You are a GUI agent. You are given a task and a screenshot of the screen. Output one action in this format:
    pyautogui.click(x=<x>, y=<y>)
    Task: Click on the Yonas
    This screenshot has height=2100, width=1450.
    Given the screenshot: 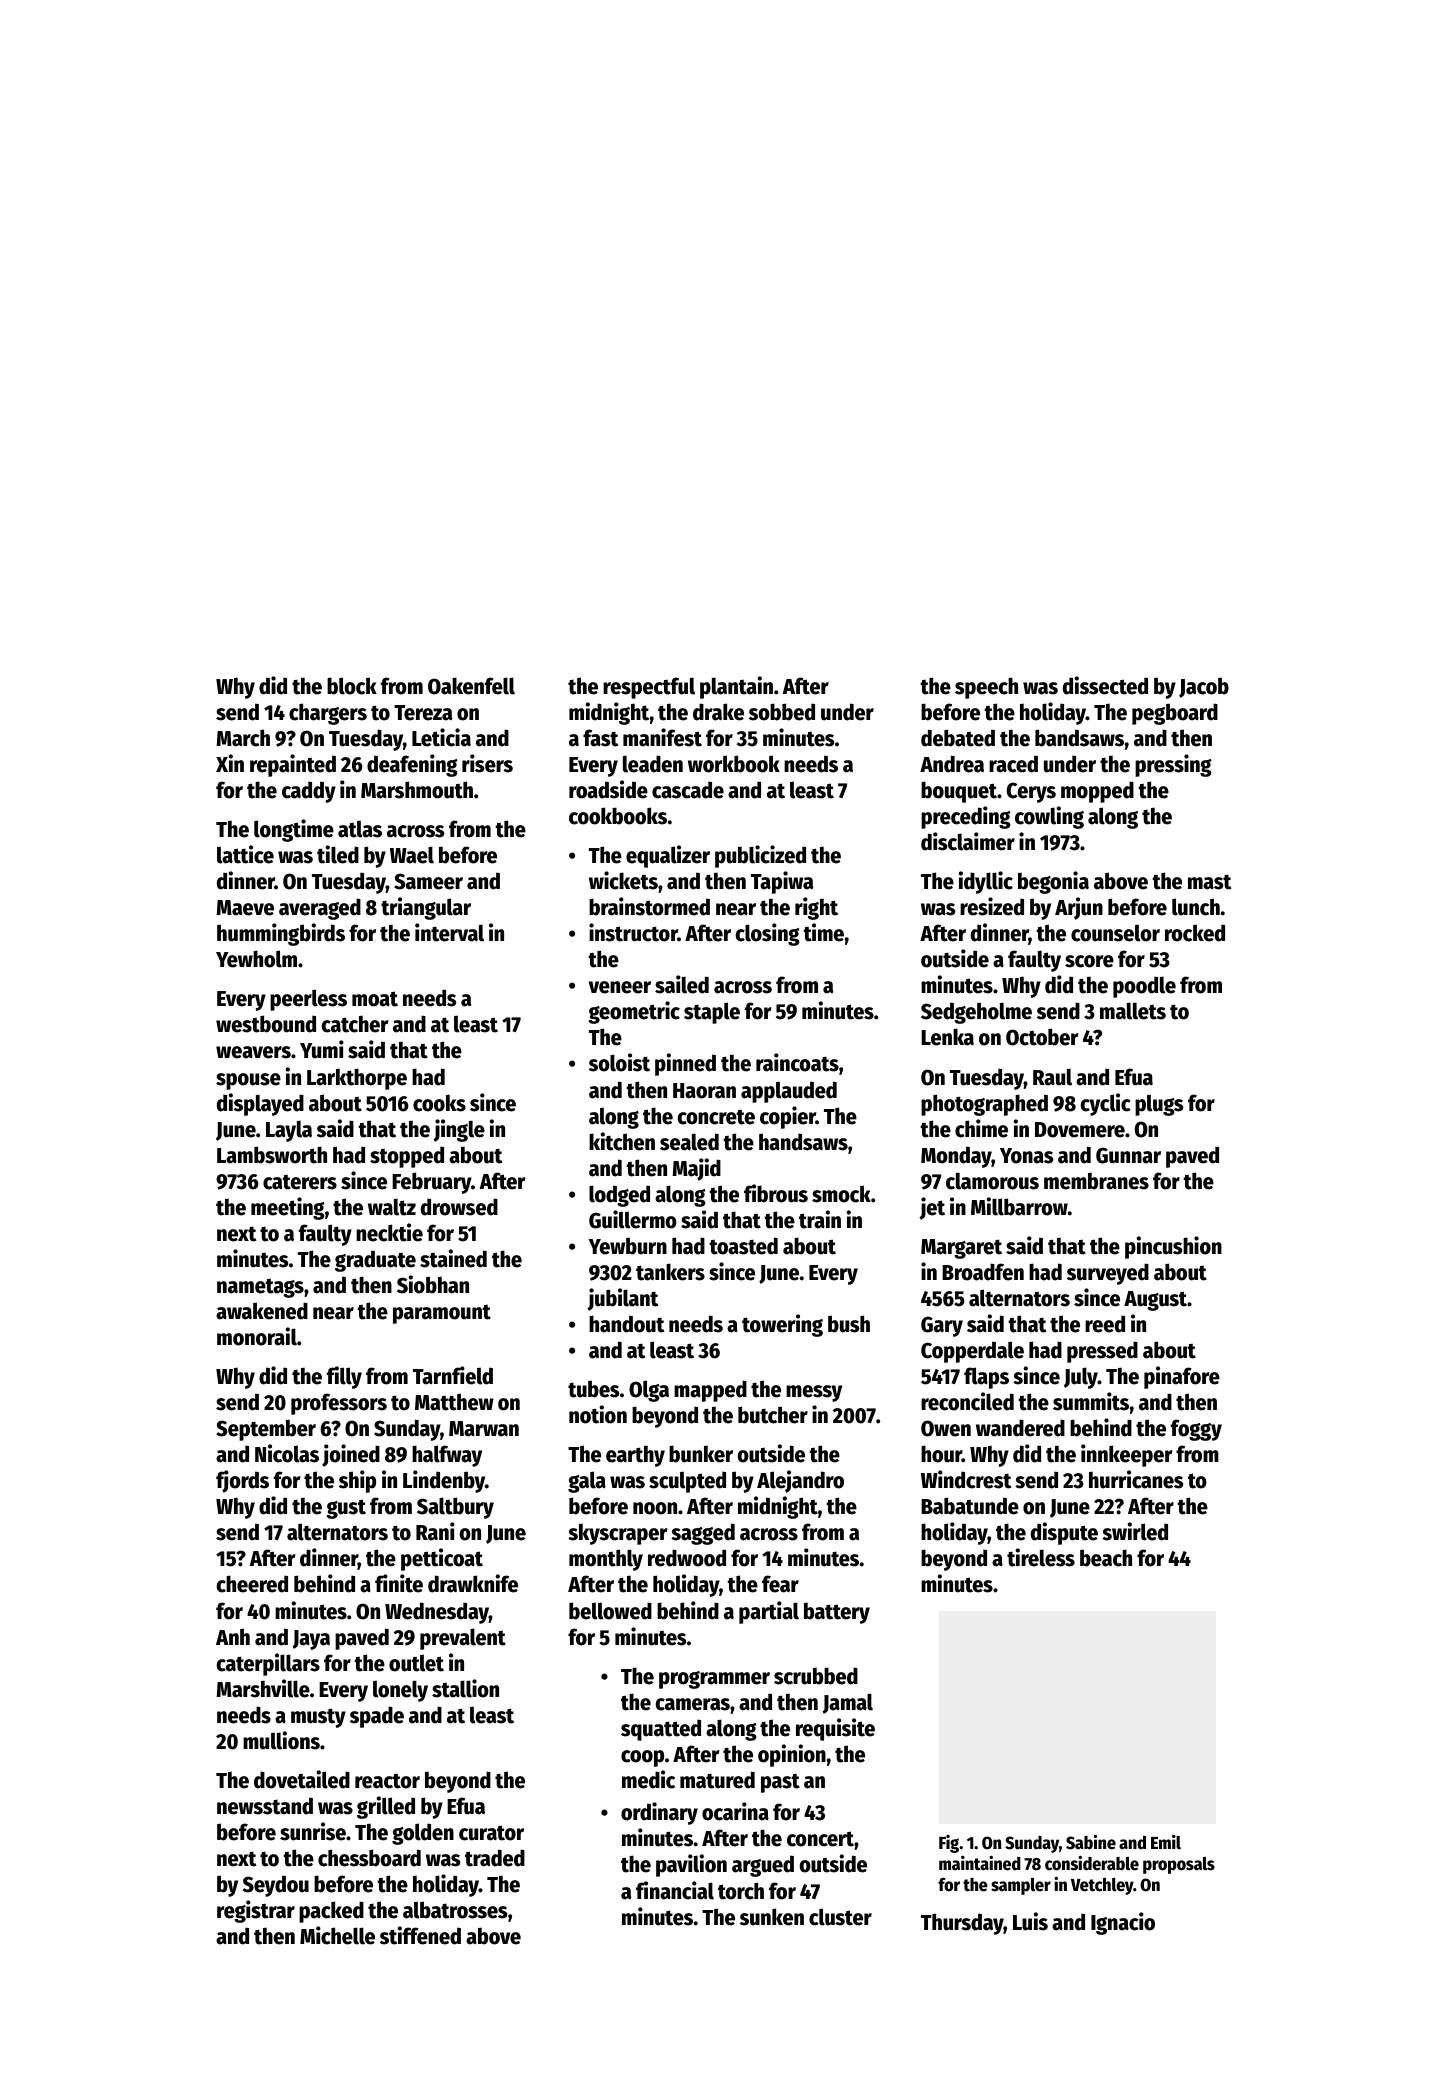 What is the action you would take?
    pyautogui.click(x=1026, y=1156)
